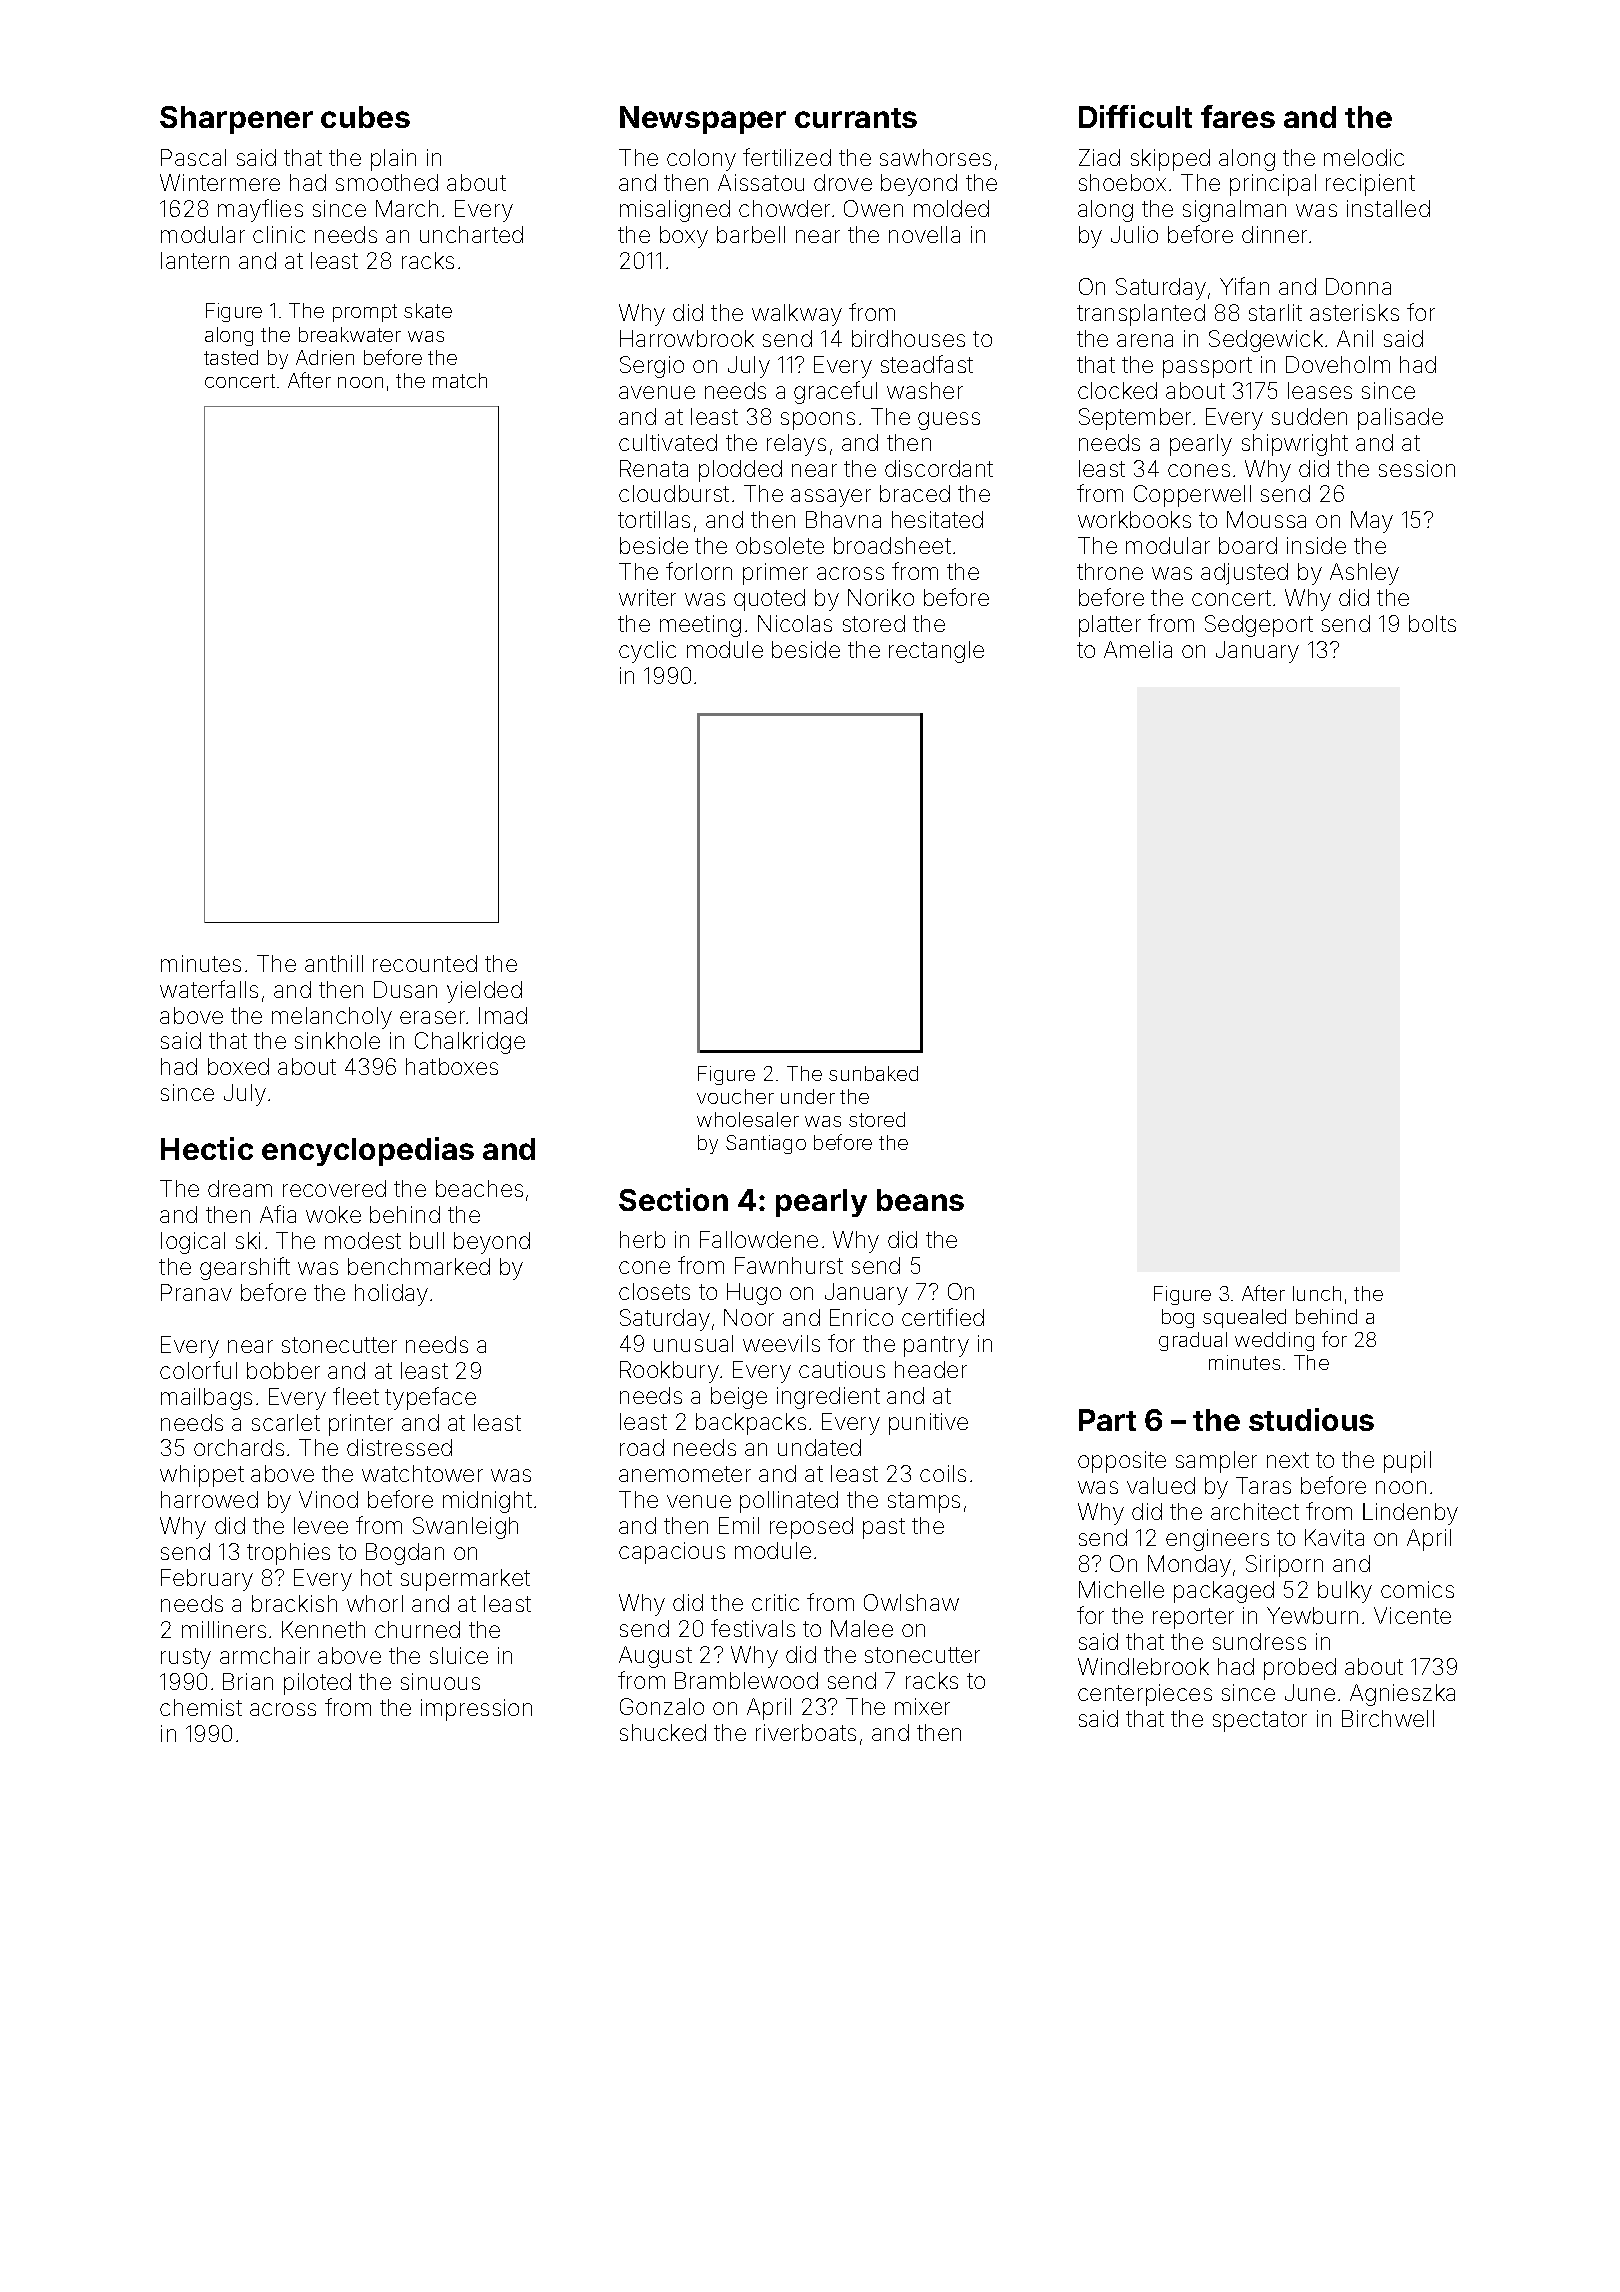 This image has width=1620, height=2292. What do you see at coordinates (236, 120) in the image?
I see `Sharpener` at bounding box center [236, 120].
